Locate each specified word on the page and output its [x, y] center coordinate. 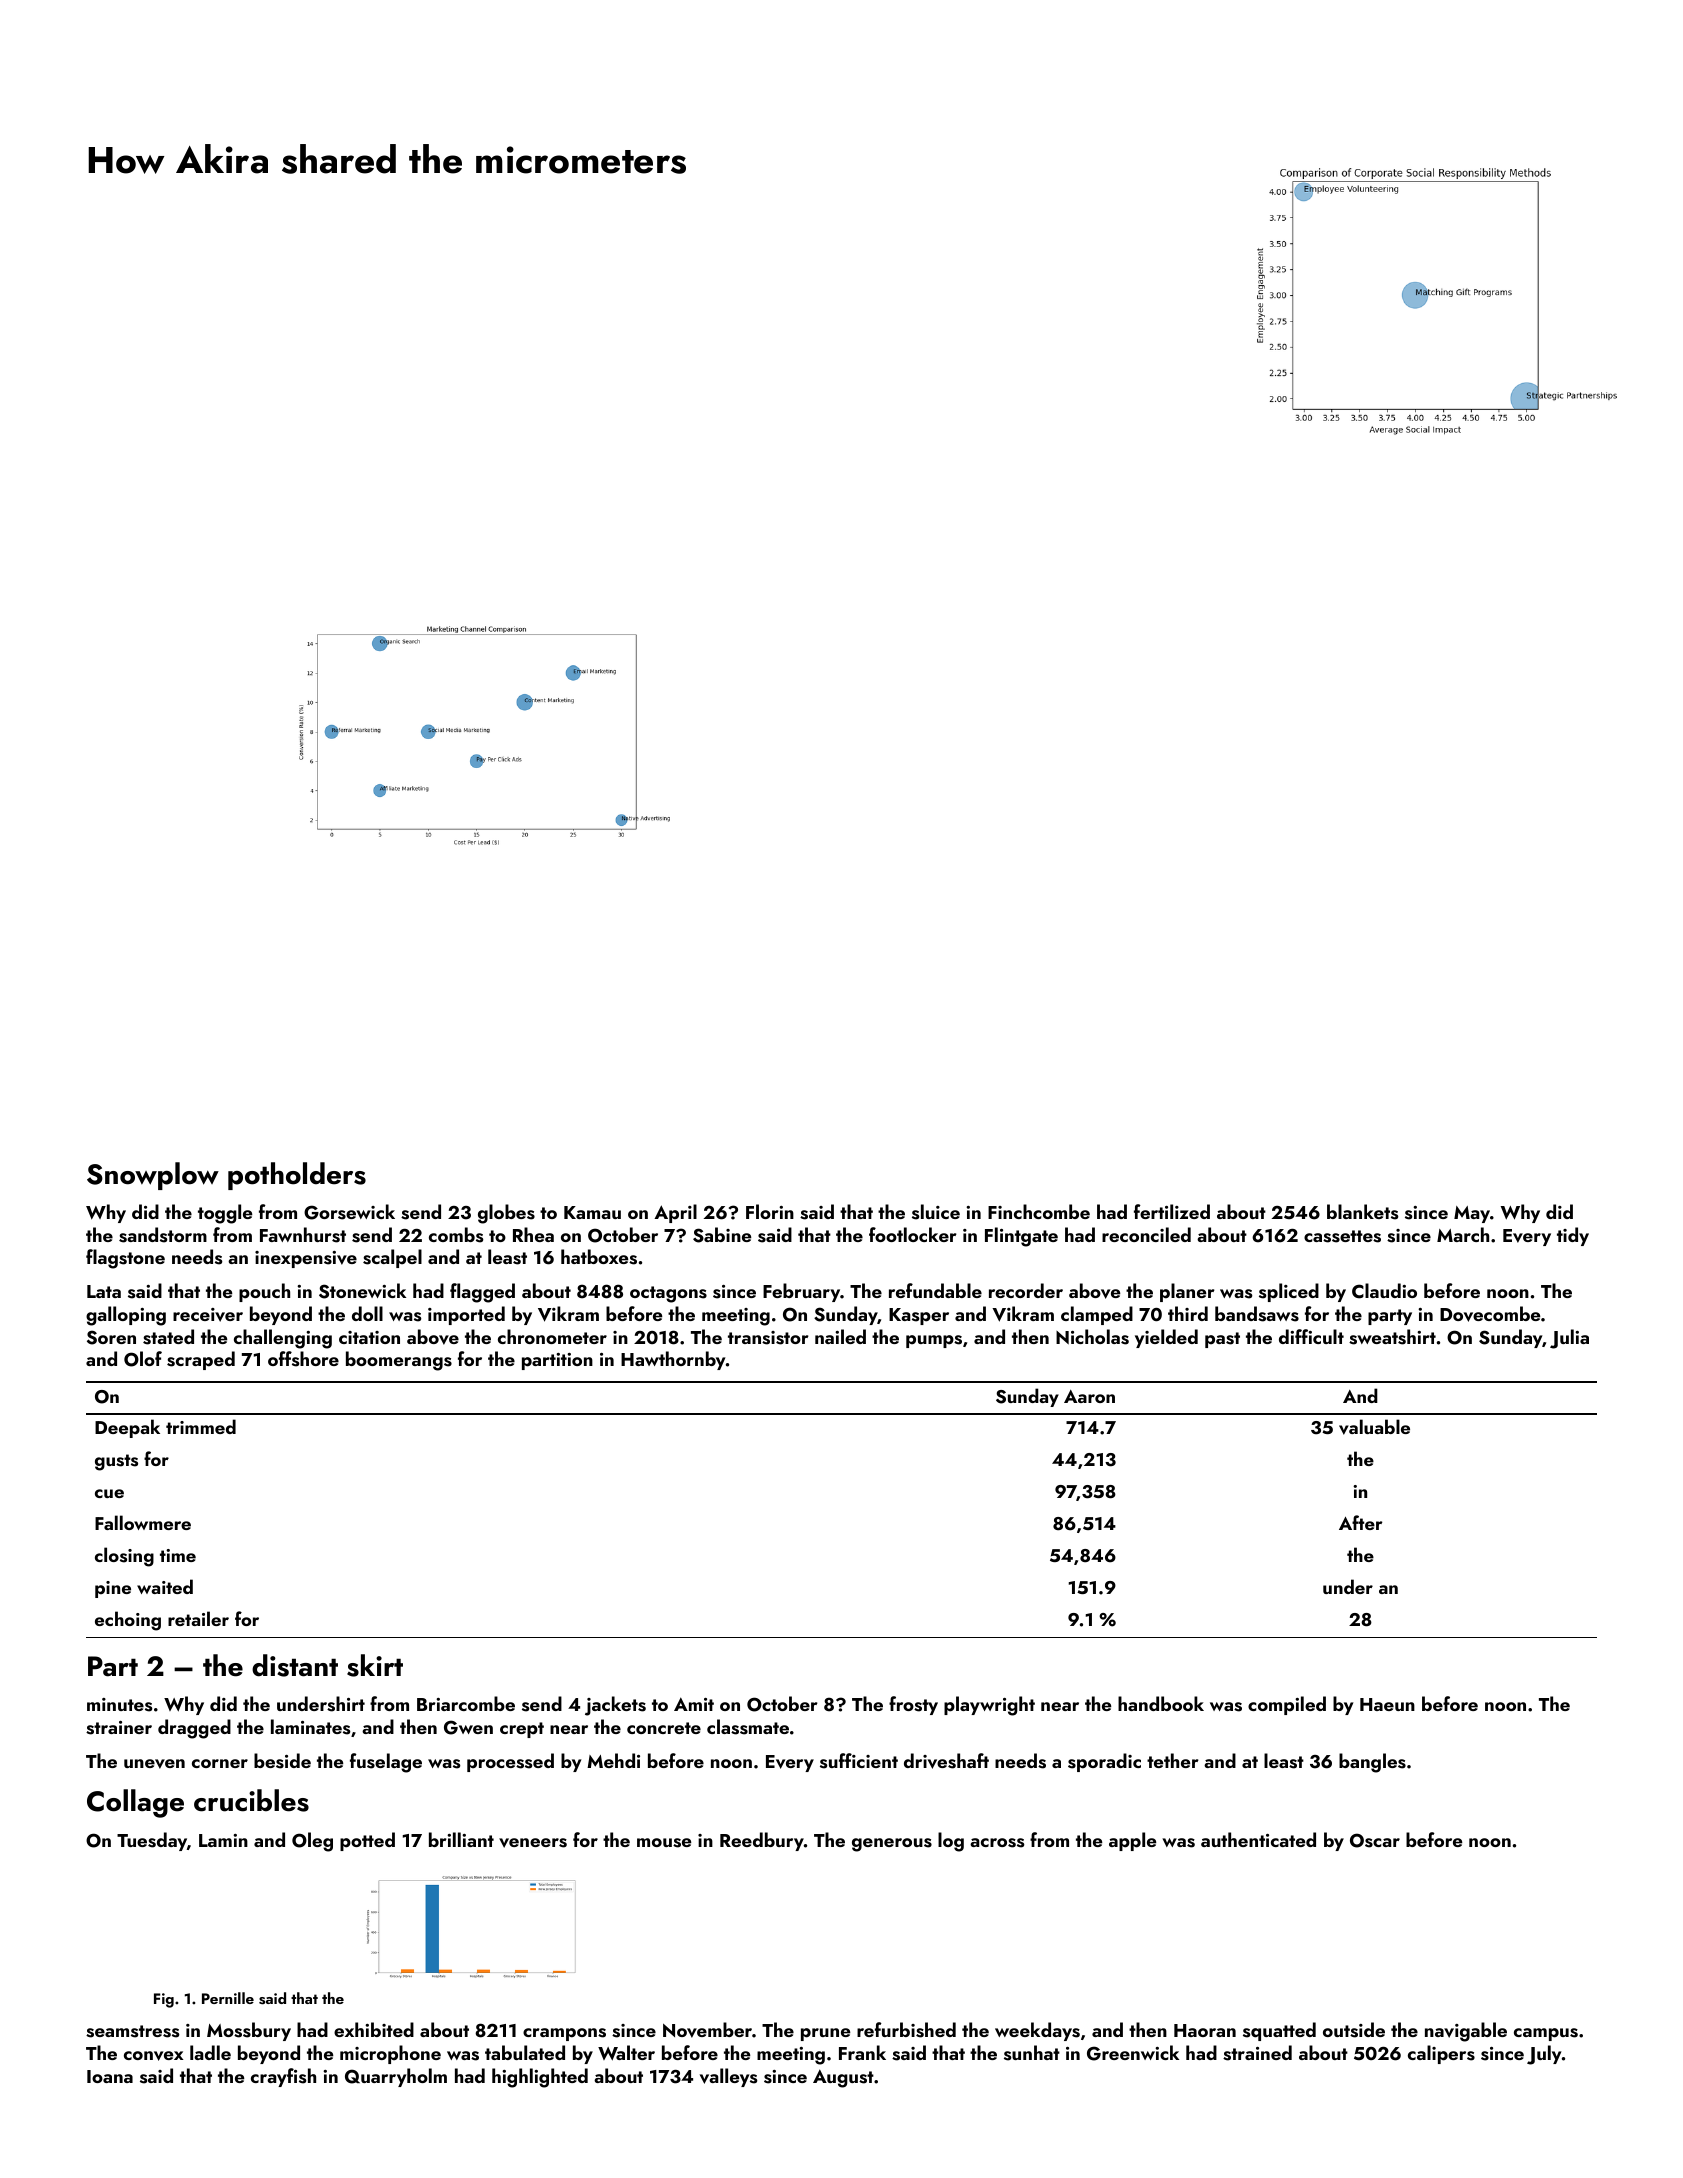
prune [825, 2034]
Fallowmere [143, 1522]
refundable [935, 1290]
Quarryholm [396, 2077]
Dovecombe [1490, 1314]
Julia [1569, 1339]
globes [506, 1214]
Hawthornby [673, 1360]
